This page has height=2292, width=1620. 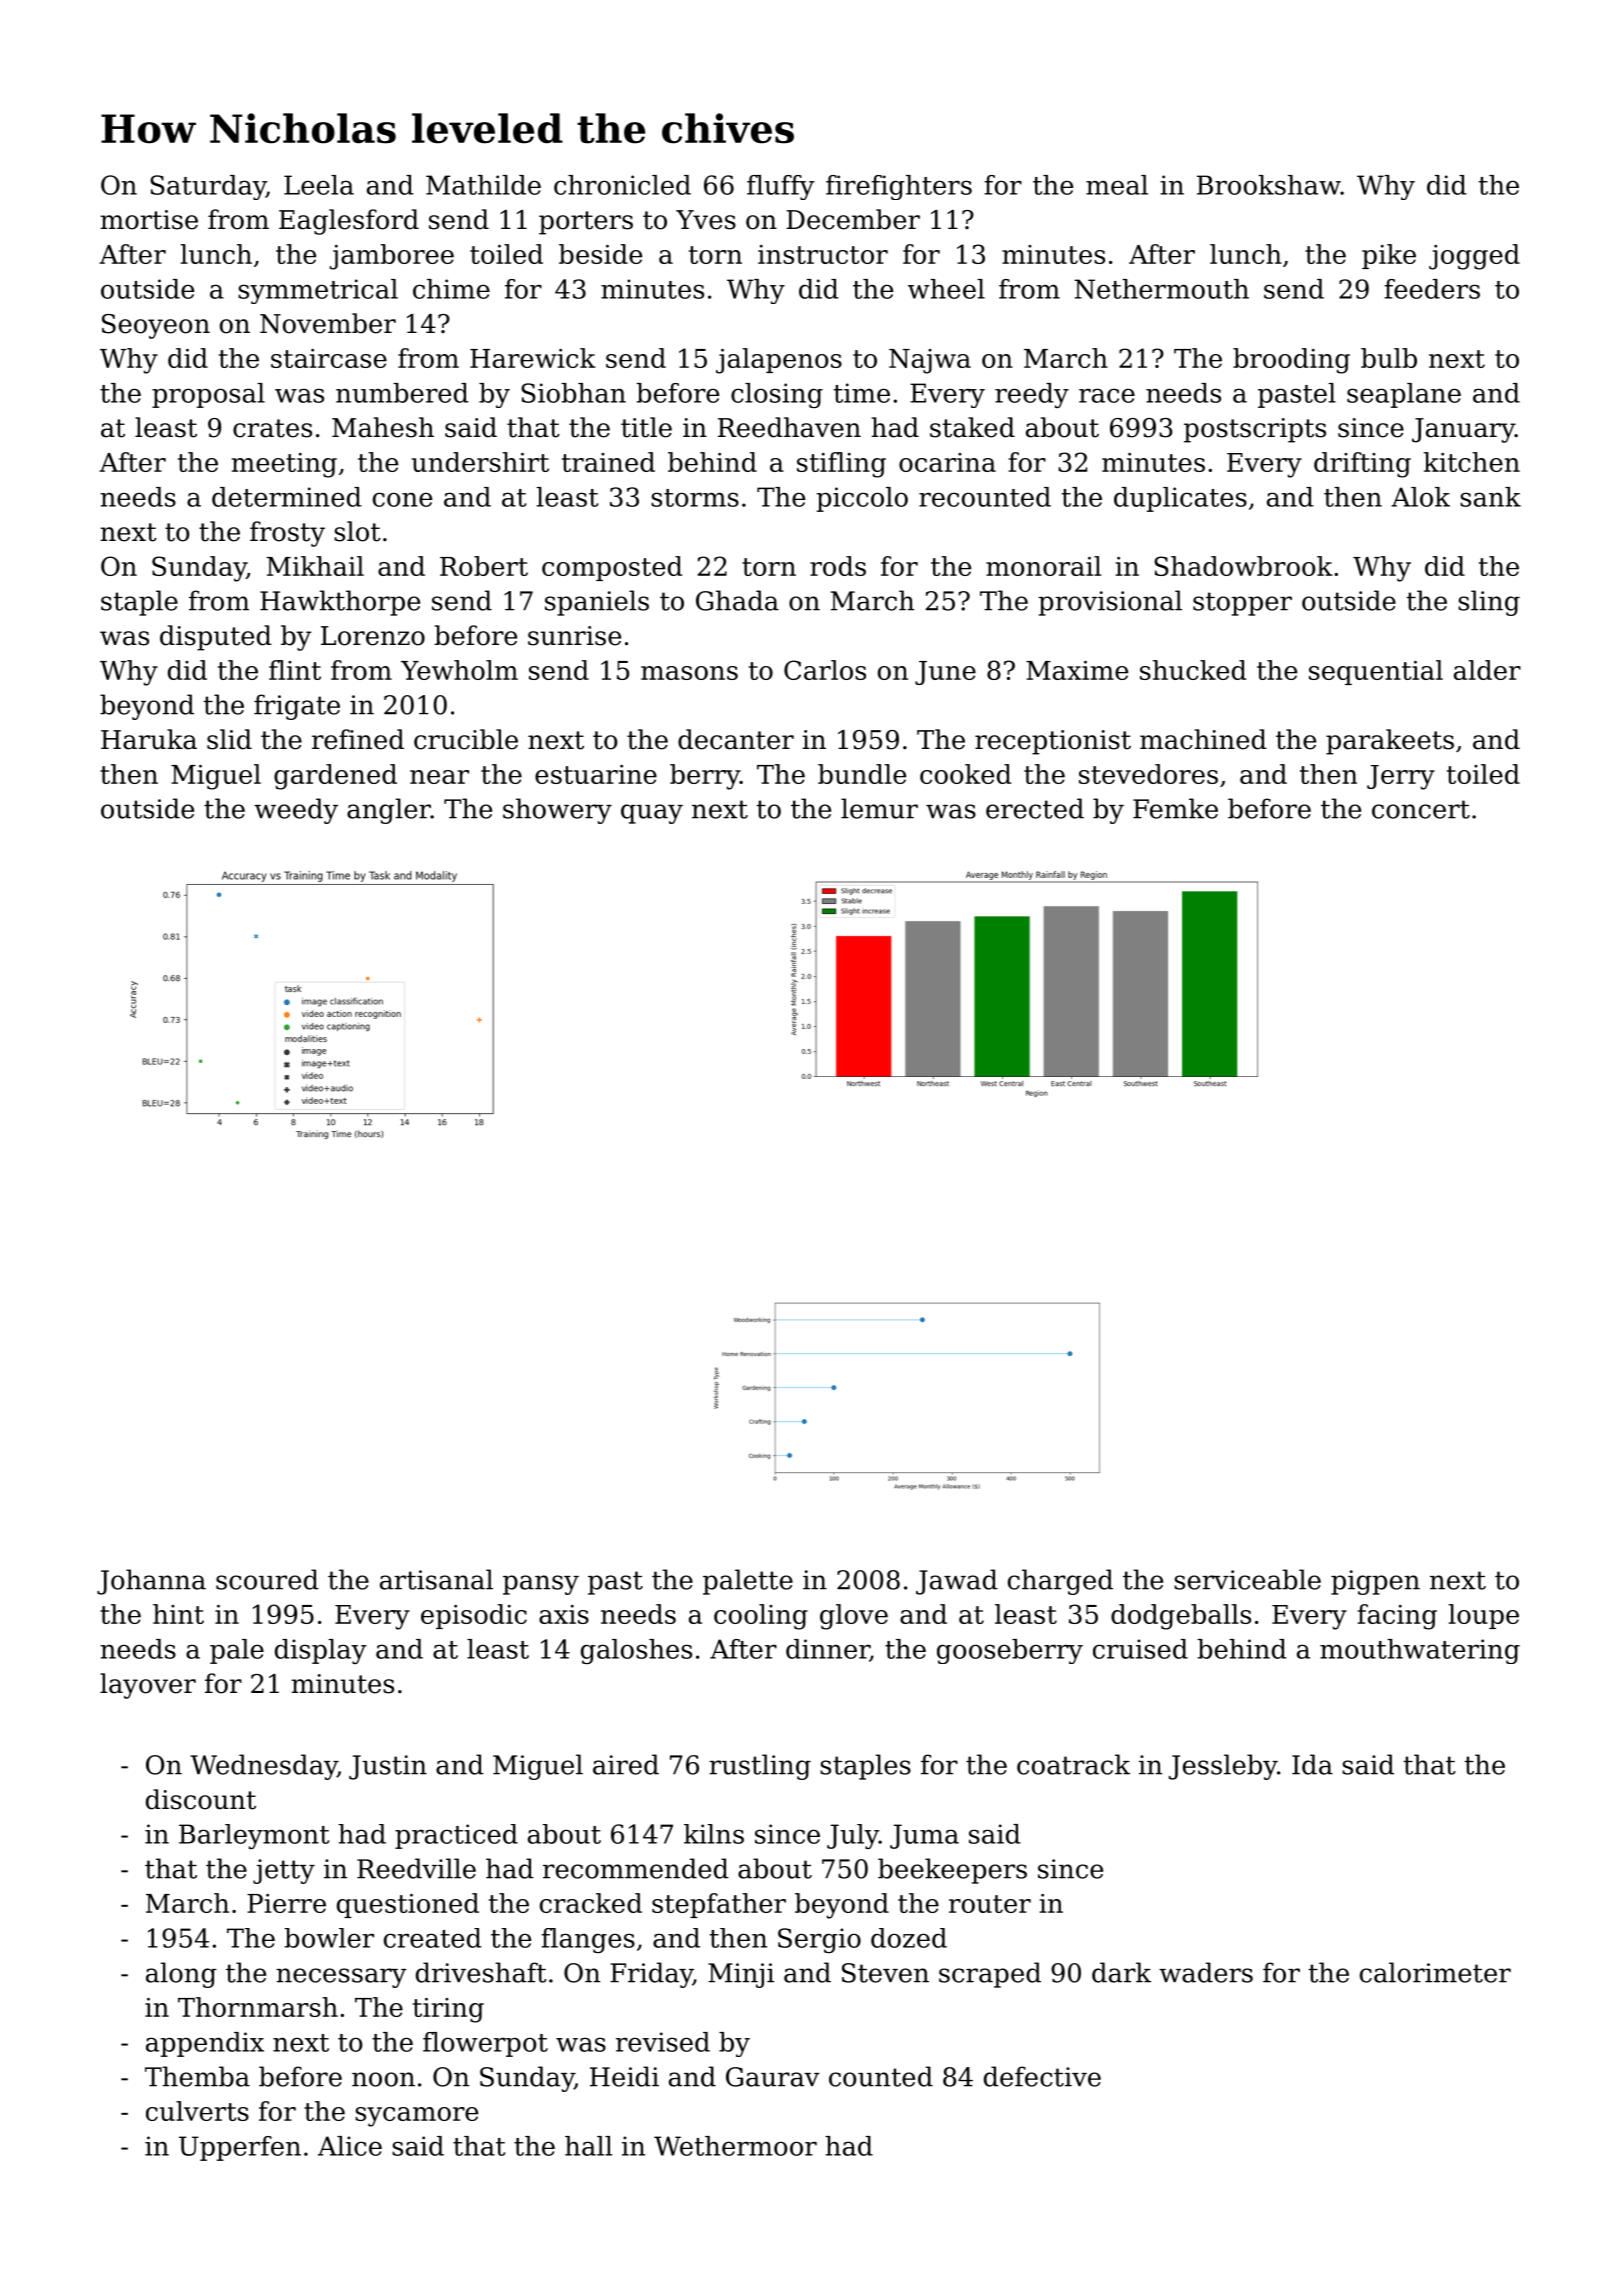 I want to click on machined, so click(x=1203, y=739).
